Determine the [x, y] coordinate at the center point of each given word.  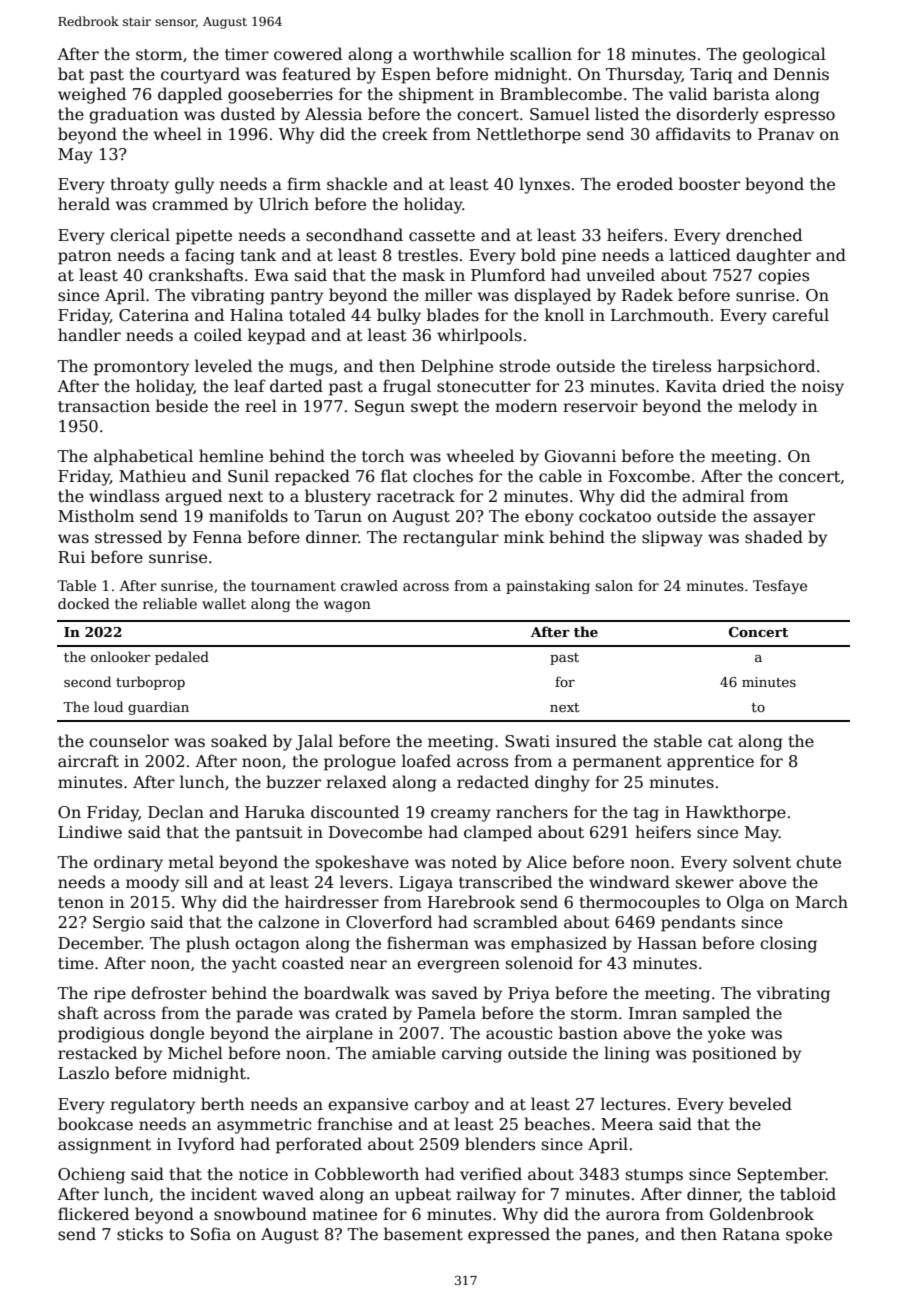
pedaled [182, 658]
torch [383, 455]
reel [261, 406]
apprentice [710, 763]
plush [208, 944]
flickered [93, 1214]
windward [629, 881]
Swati [527, 741]
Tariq [711, 76]
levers [364, 882]
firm [304, 183]
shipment [436, 95]
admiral [713, 495]
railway [486, 1195]
